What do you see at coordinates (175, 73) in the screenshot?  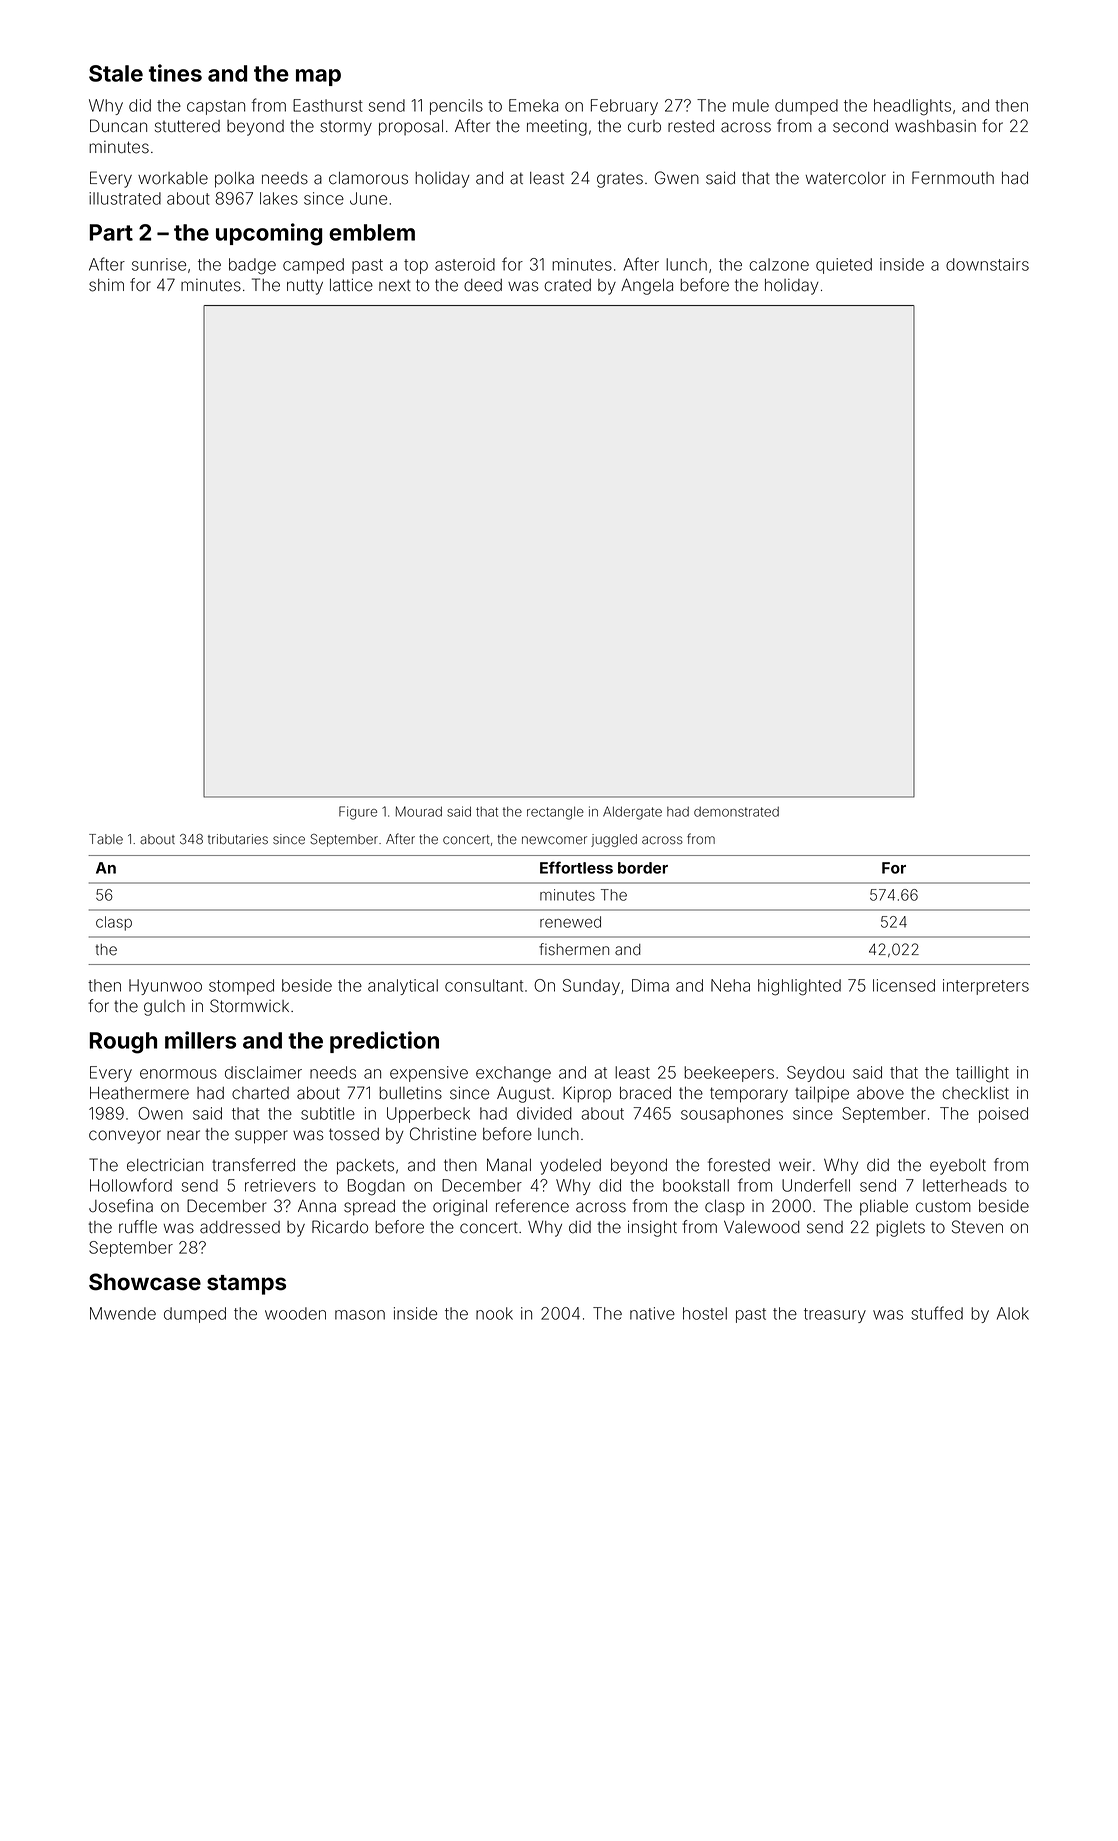 I see `tines` at bounding box center [175, 73].
